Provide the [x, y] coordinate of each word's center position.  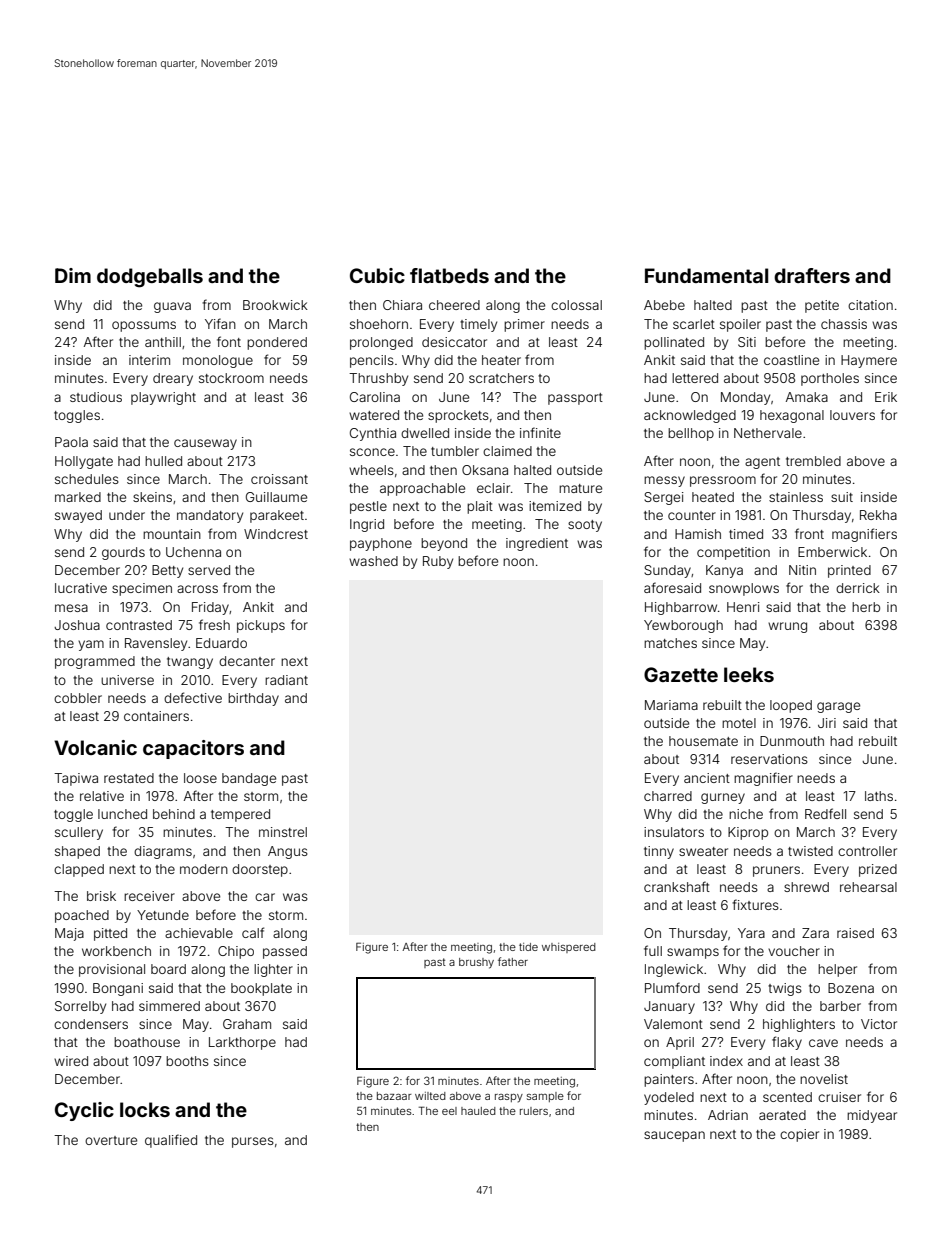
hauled [478, 1111]
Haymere [869, 361]
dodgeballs [150, 278]
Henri [743, 607]
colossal [576, 305]
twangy [190, 663]
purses [253, 1142]
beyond [444, 544]
